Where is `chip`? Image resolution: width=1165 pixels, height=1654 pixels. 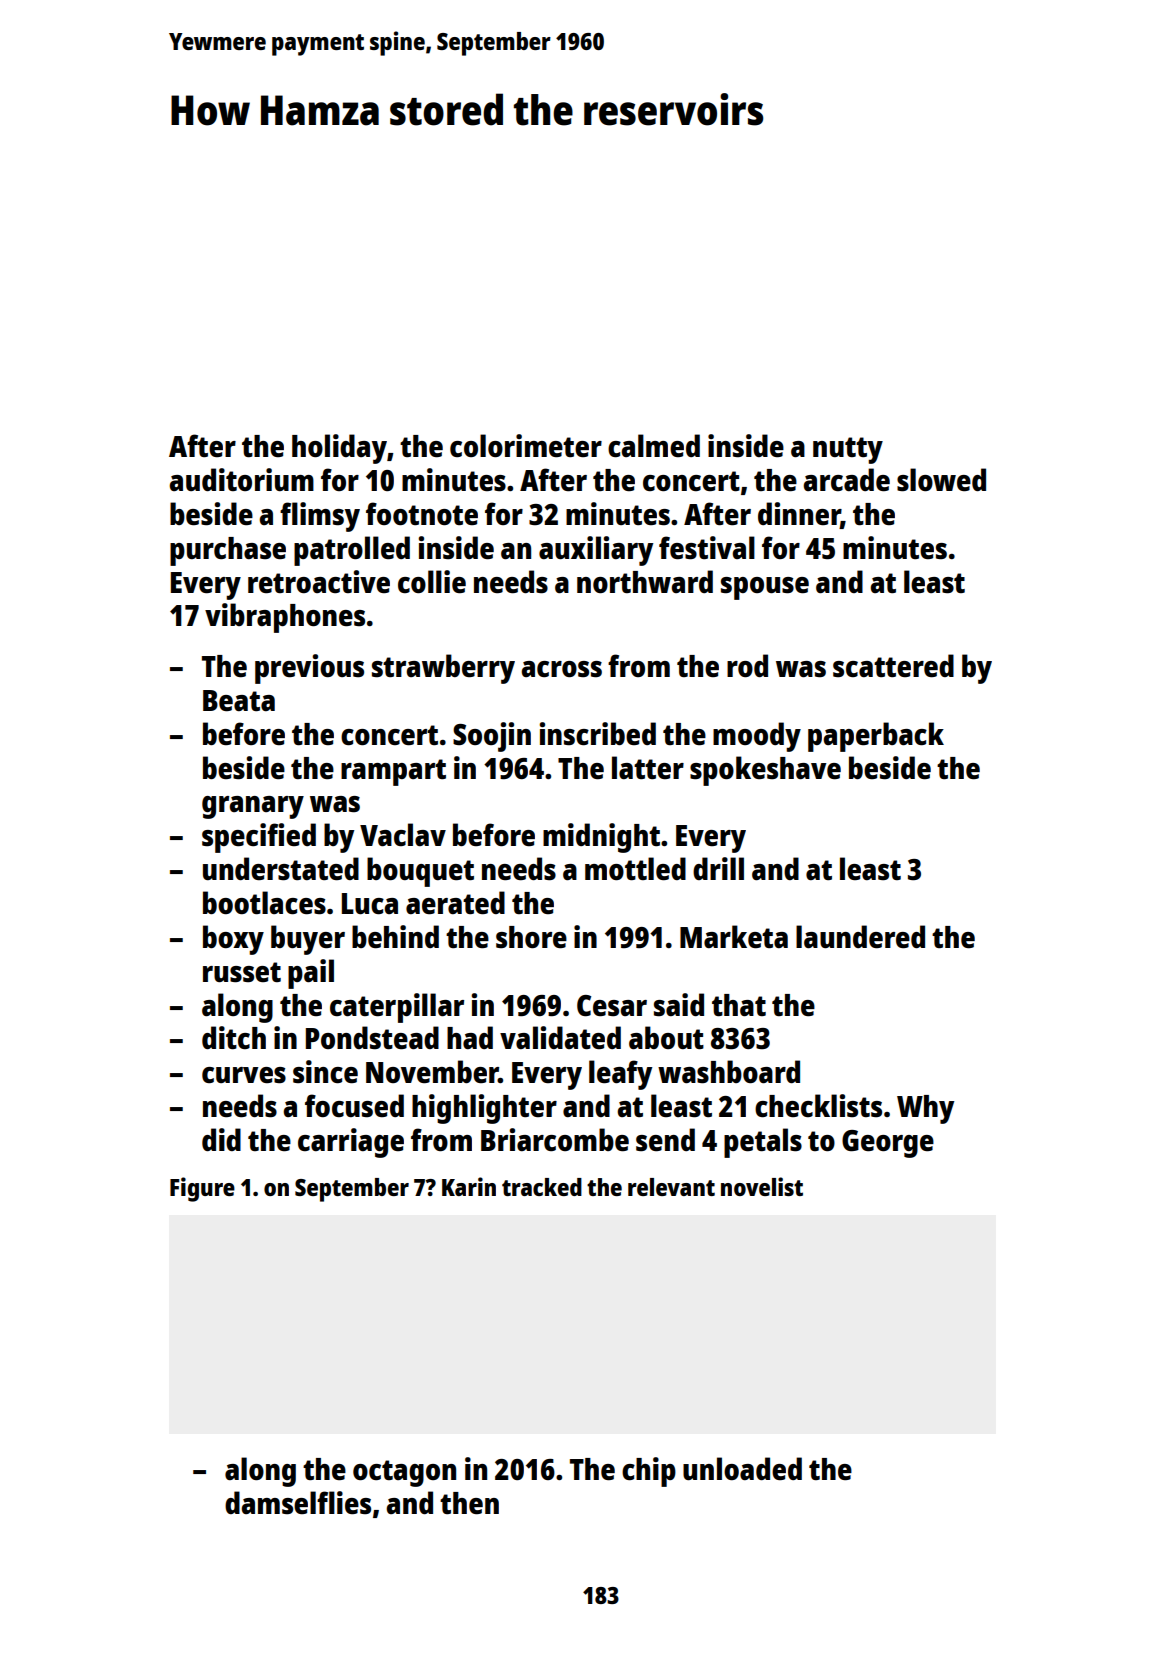 chip is located at coordinates (649, 1472).
